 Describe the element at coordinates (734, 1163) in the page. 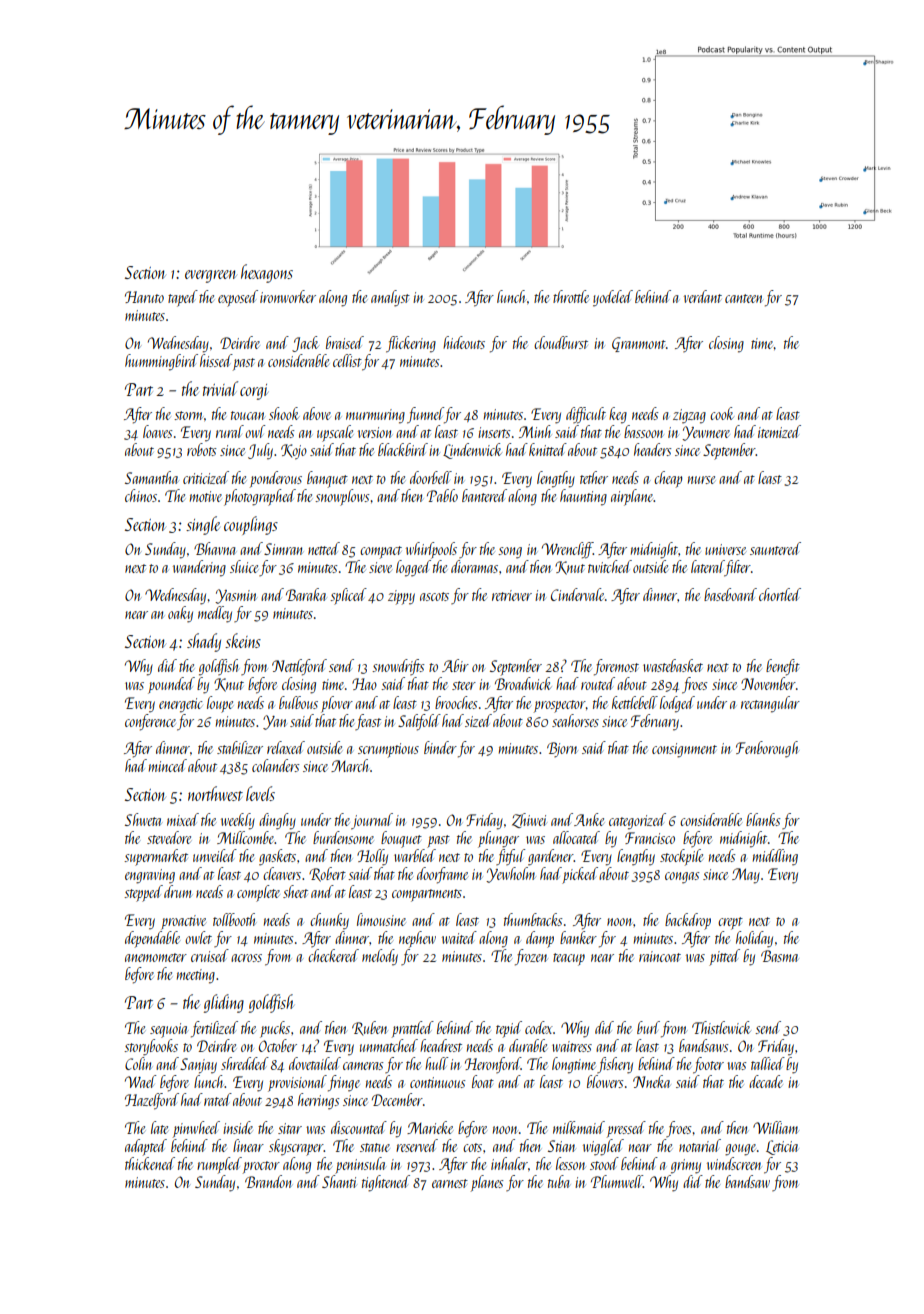

I see `windscreen` at that location.
